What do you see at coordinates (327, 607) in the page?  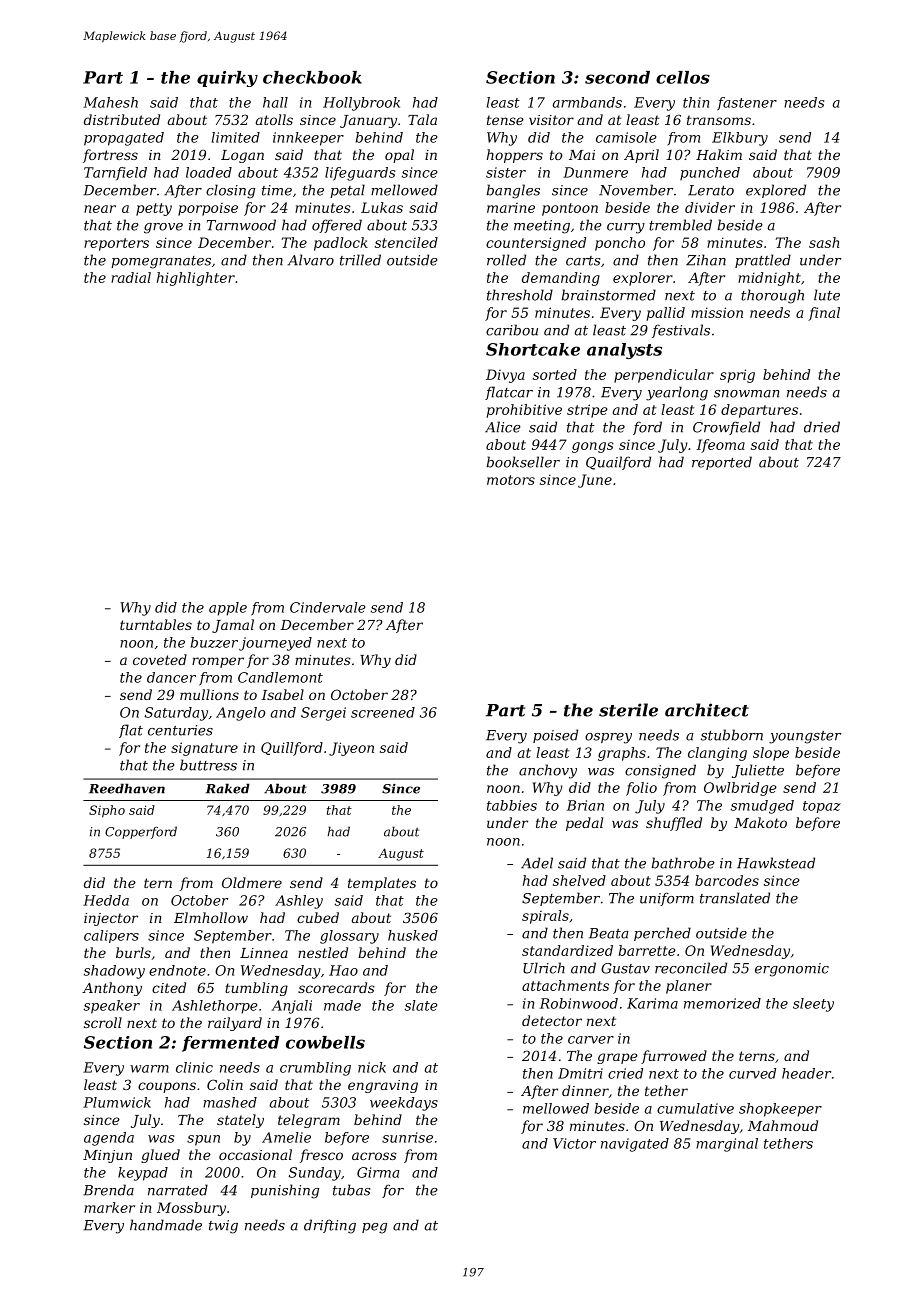 I see `Cindervale` at bounding box center [327, 607].
